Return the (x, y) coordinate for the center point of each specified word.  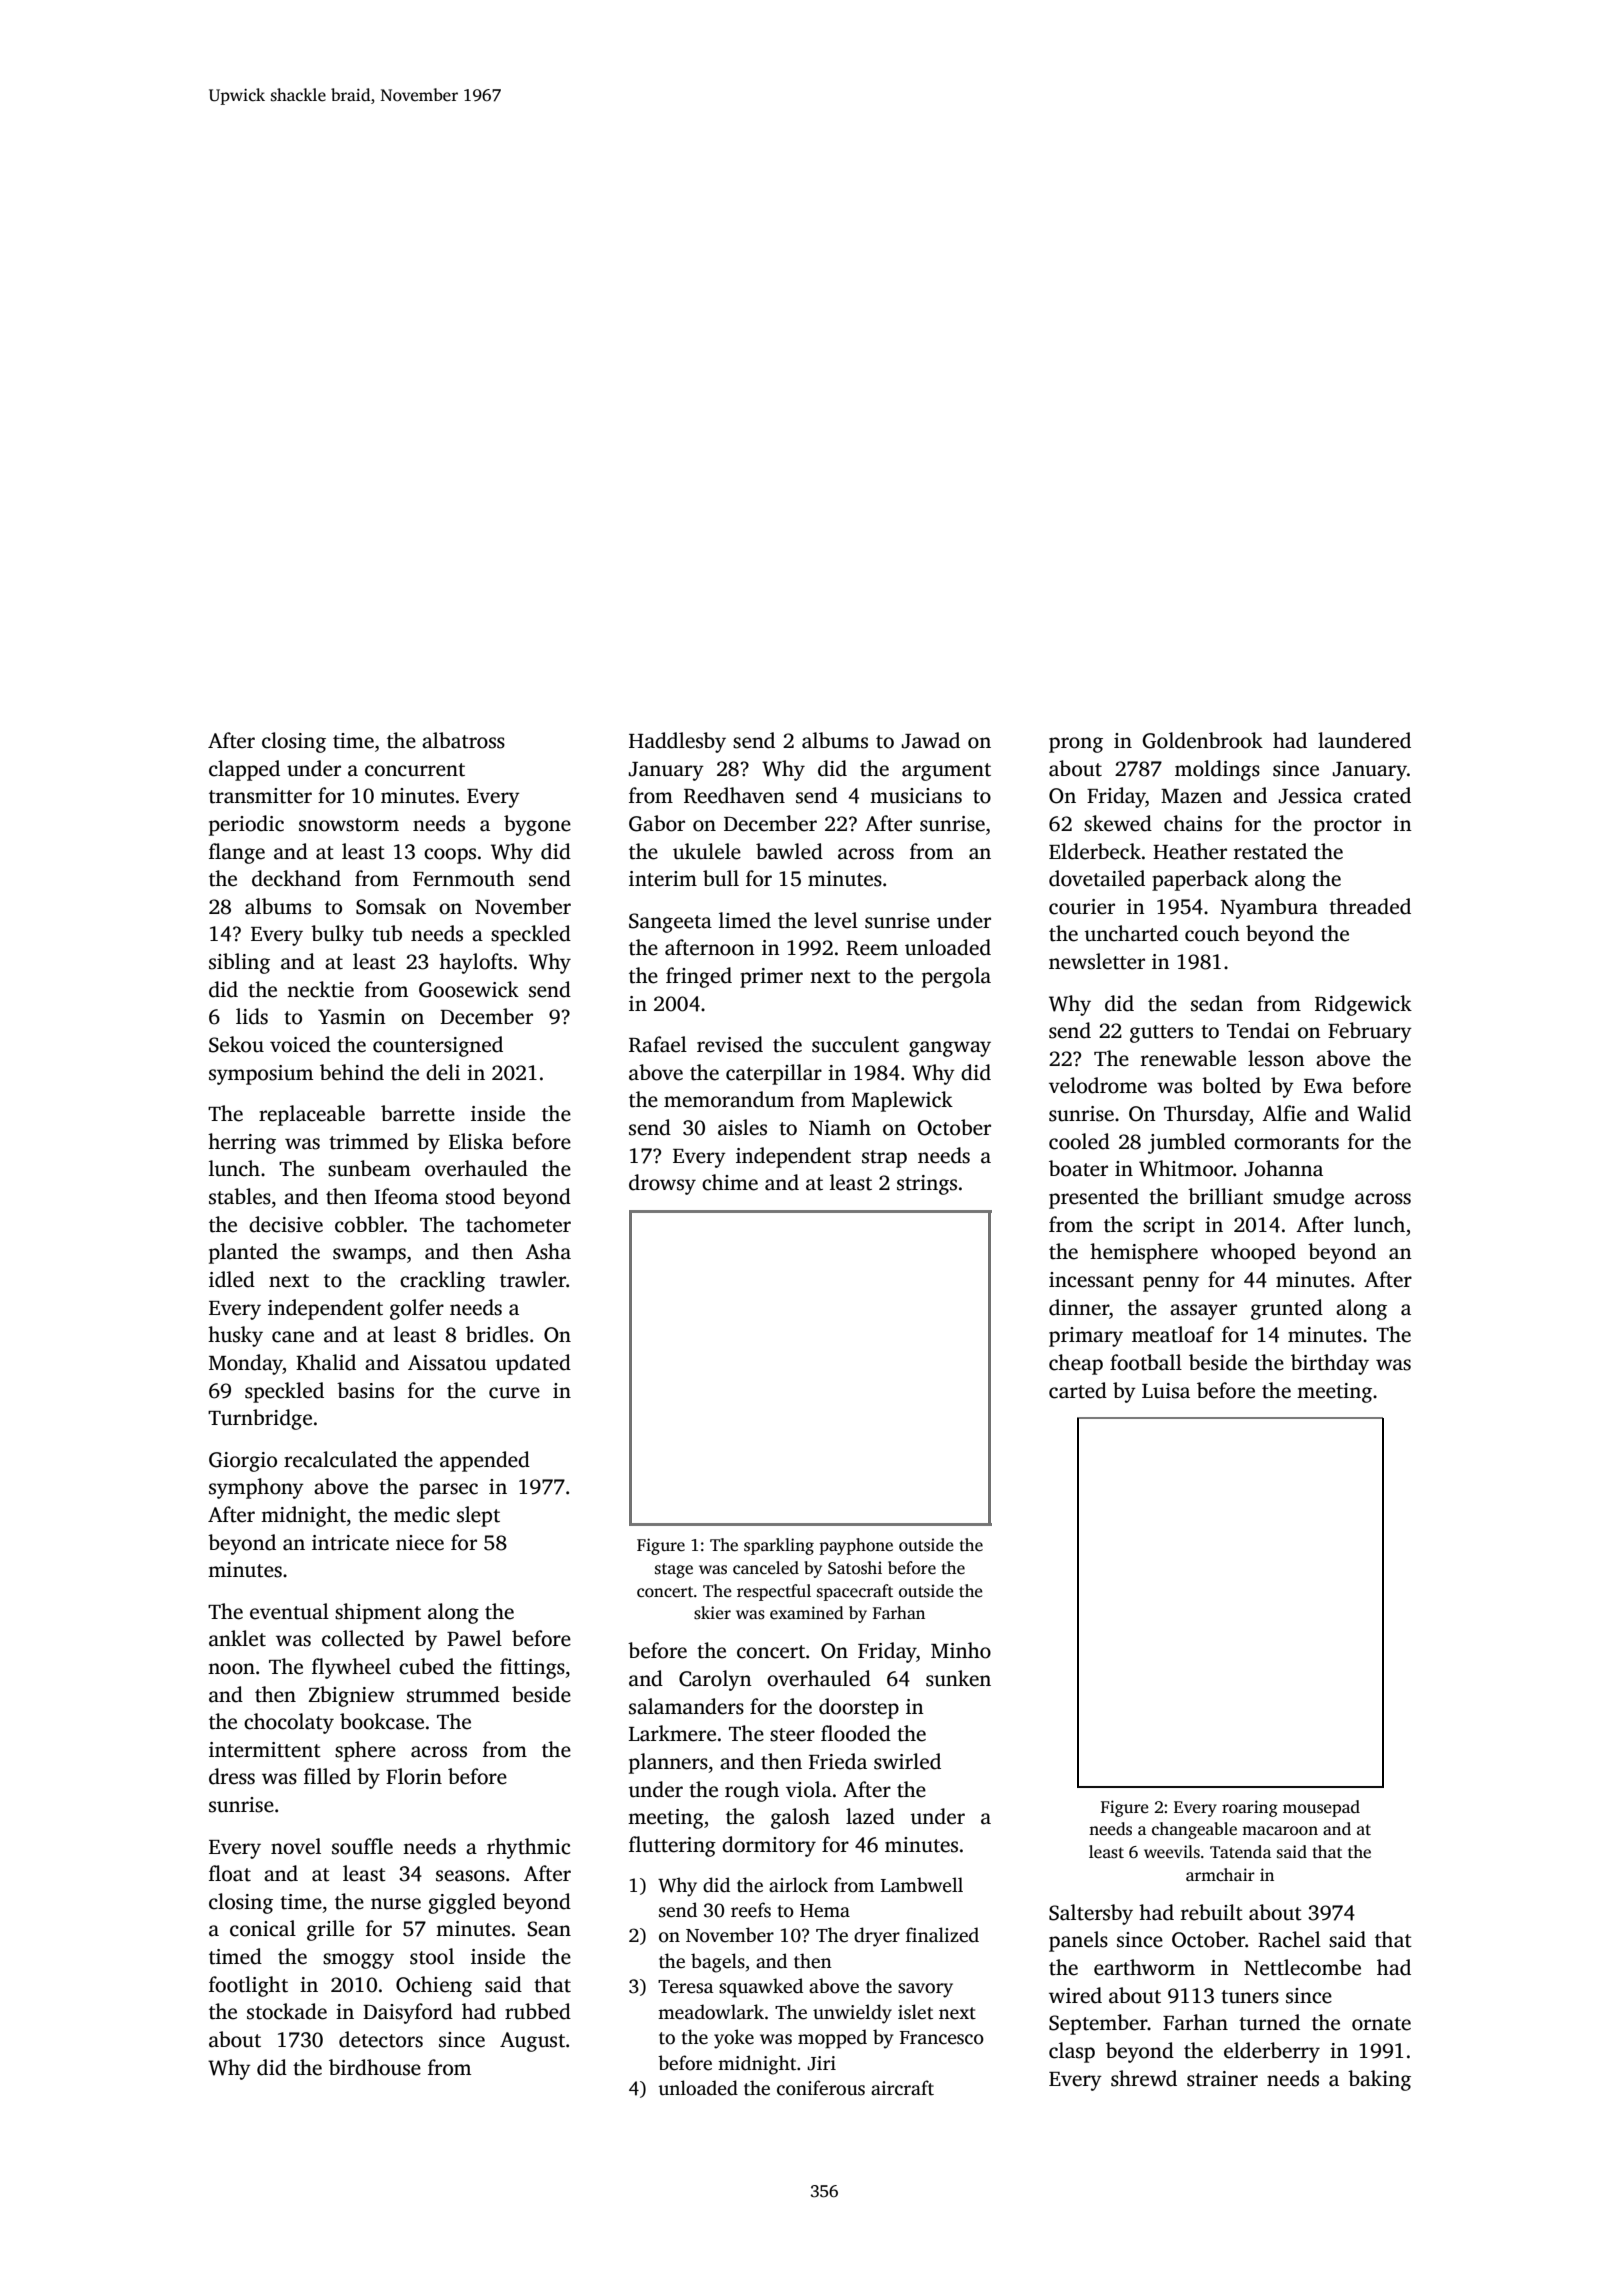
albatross (463, 740)
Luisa (1166, 1391)
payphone (856, 1546)
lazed (870, 1816)
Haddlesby (677, 742)
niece (420, 1543)
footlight (248, 1986)
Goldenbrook (1202, 740)
